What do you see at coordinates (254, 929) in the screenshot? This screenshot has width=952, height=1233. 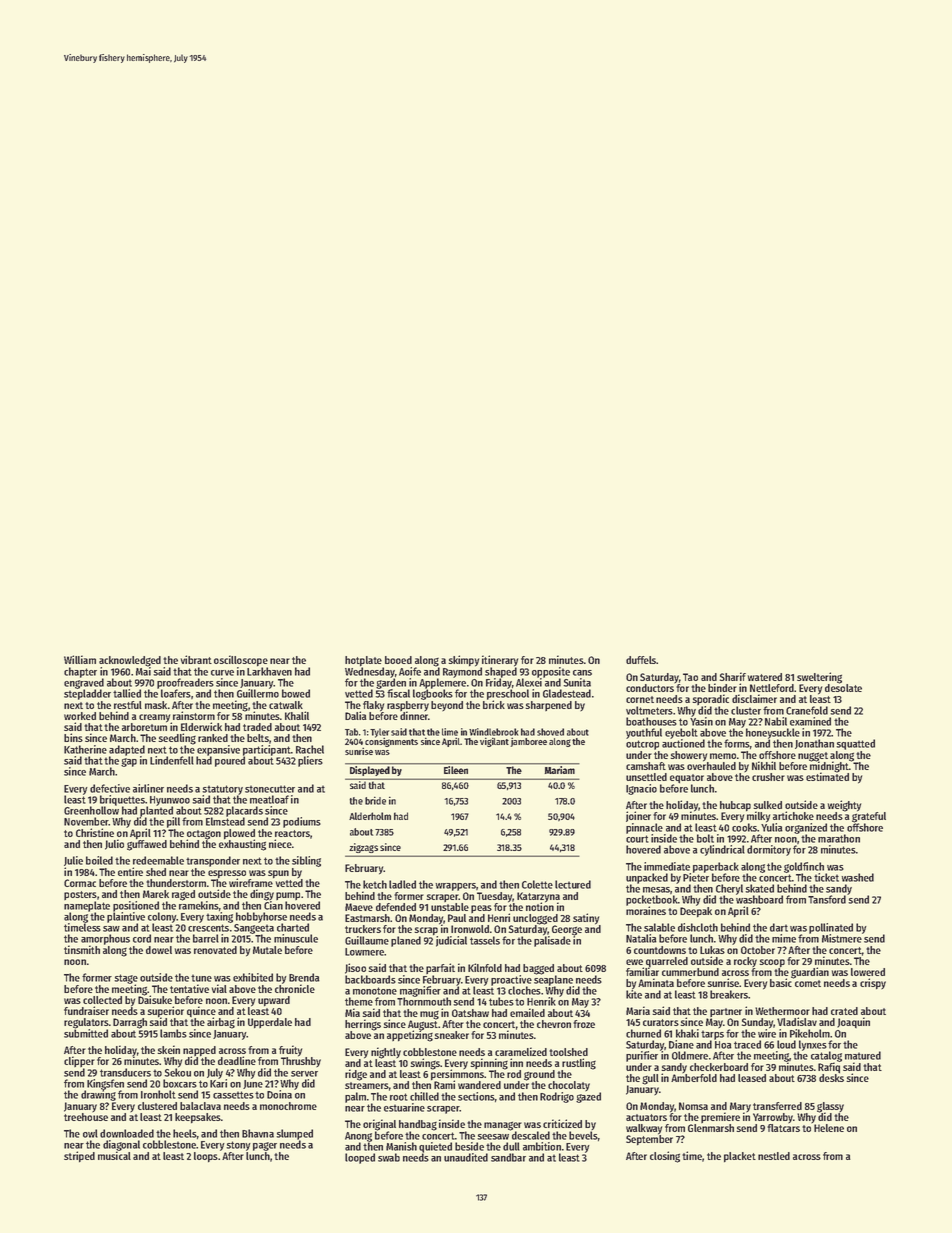 I see `Sangeeta` at bounding box center [254, 929].
